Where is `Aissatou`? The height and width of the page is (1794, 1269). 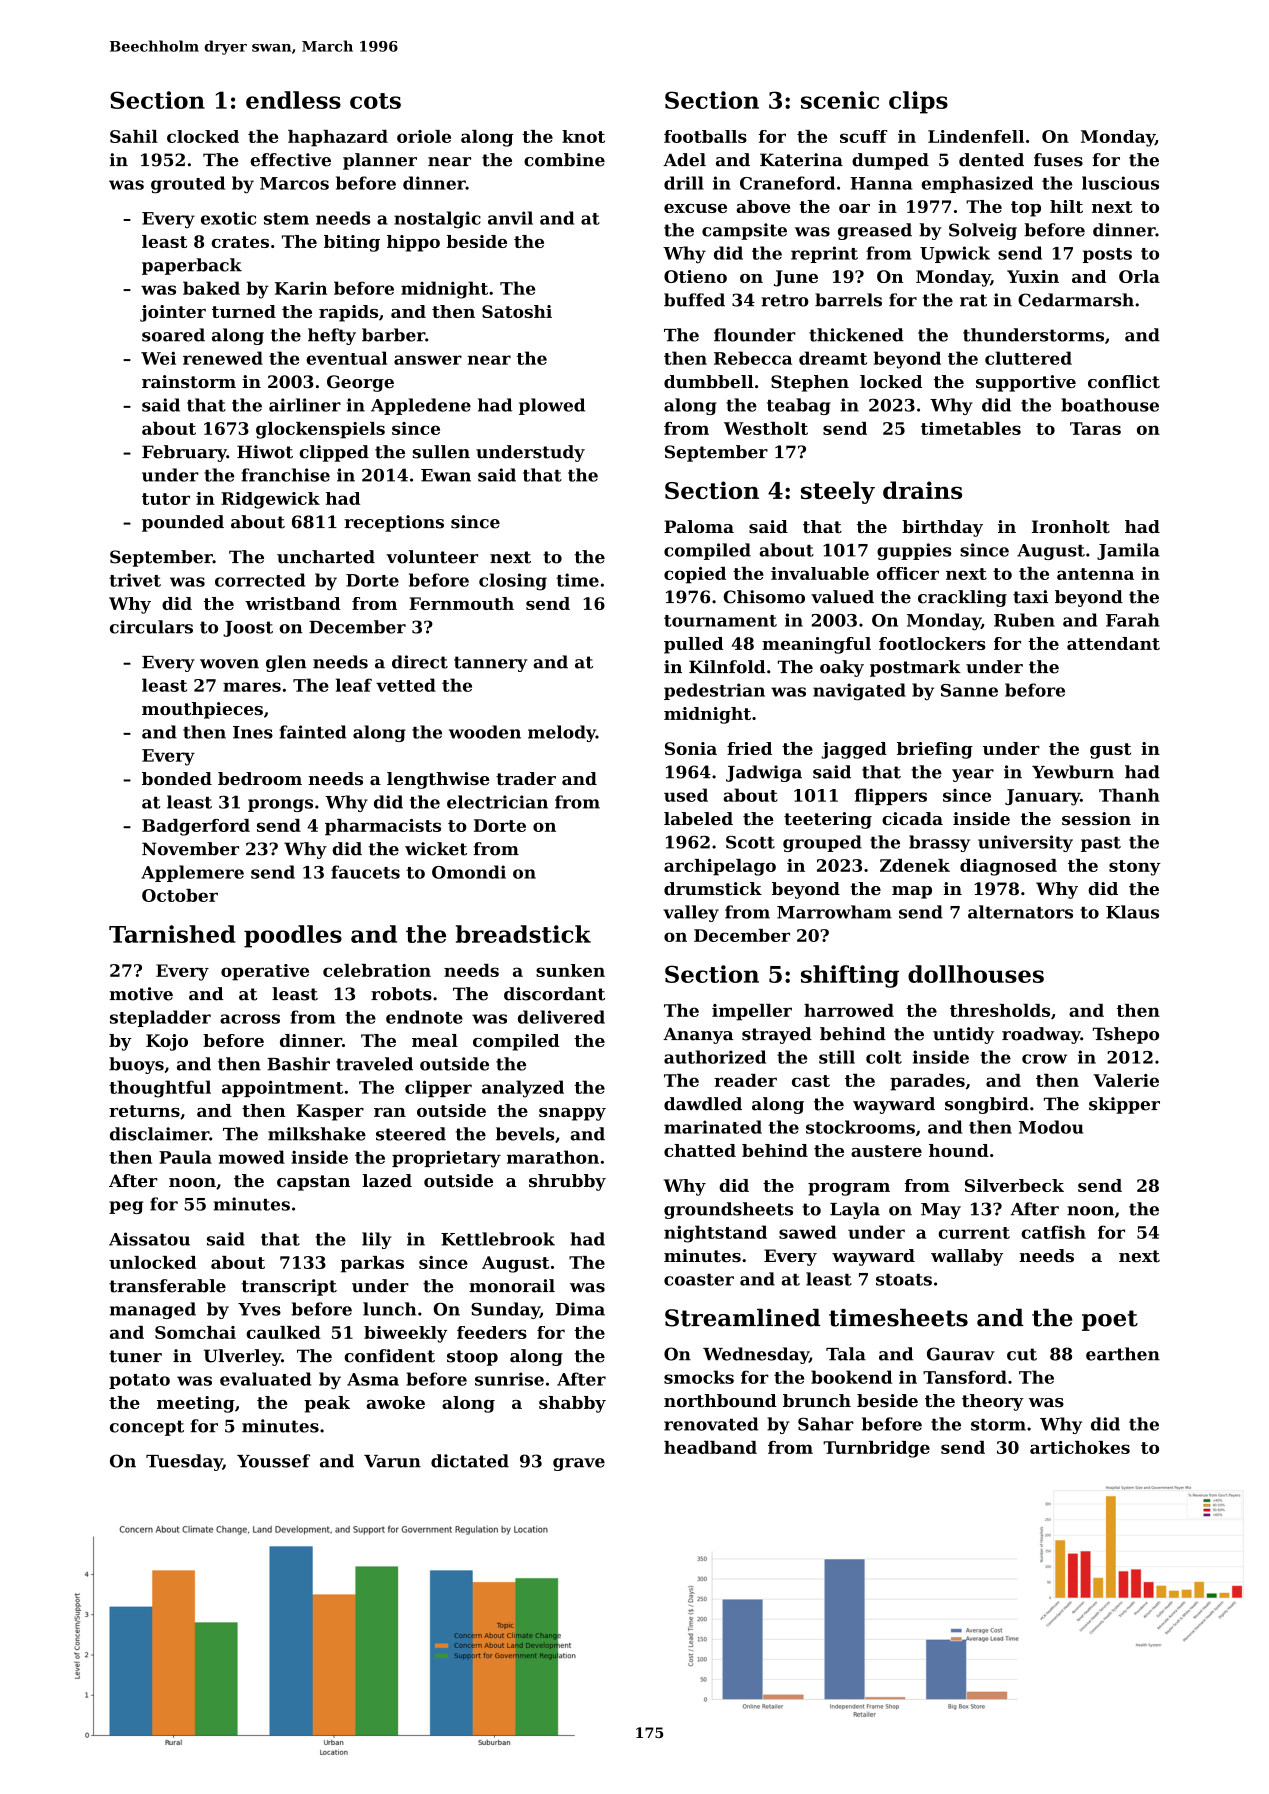
Aissatou is located at coordinates (149, 1239).
